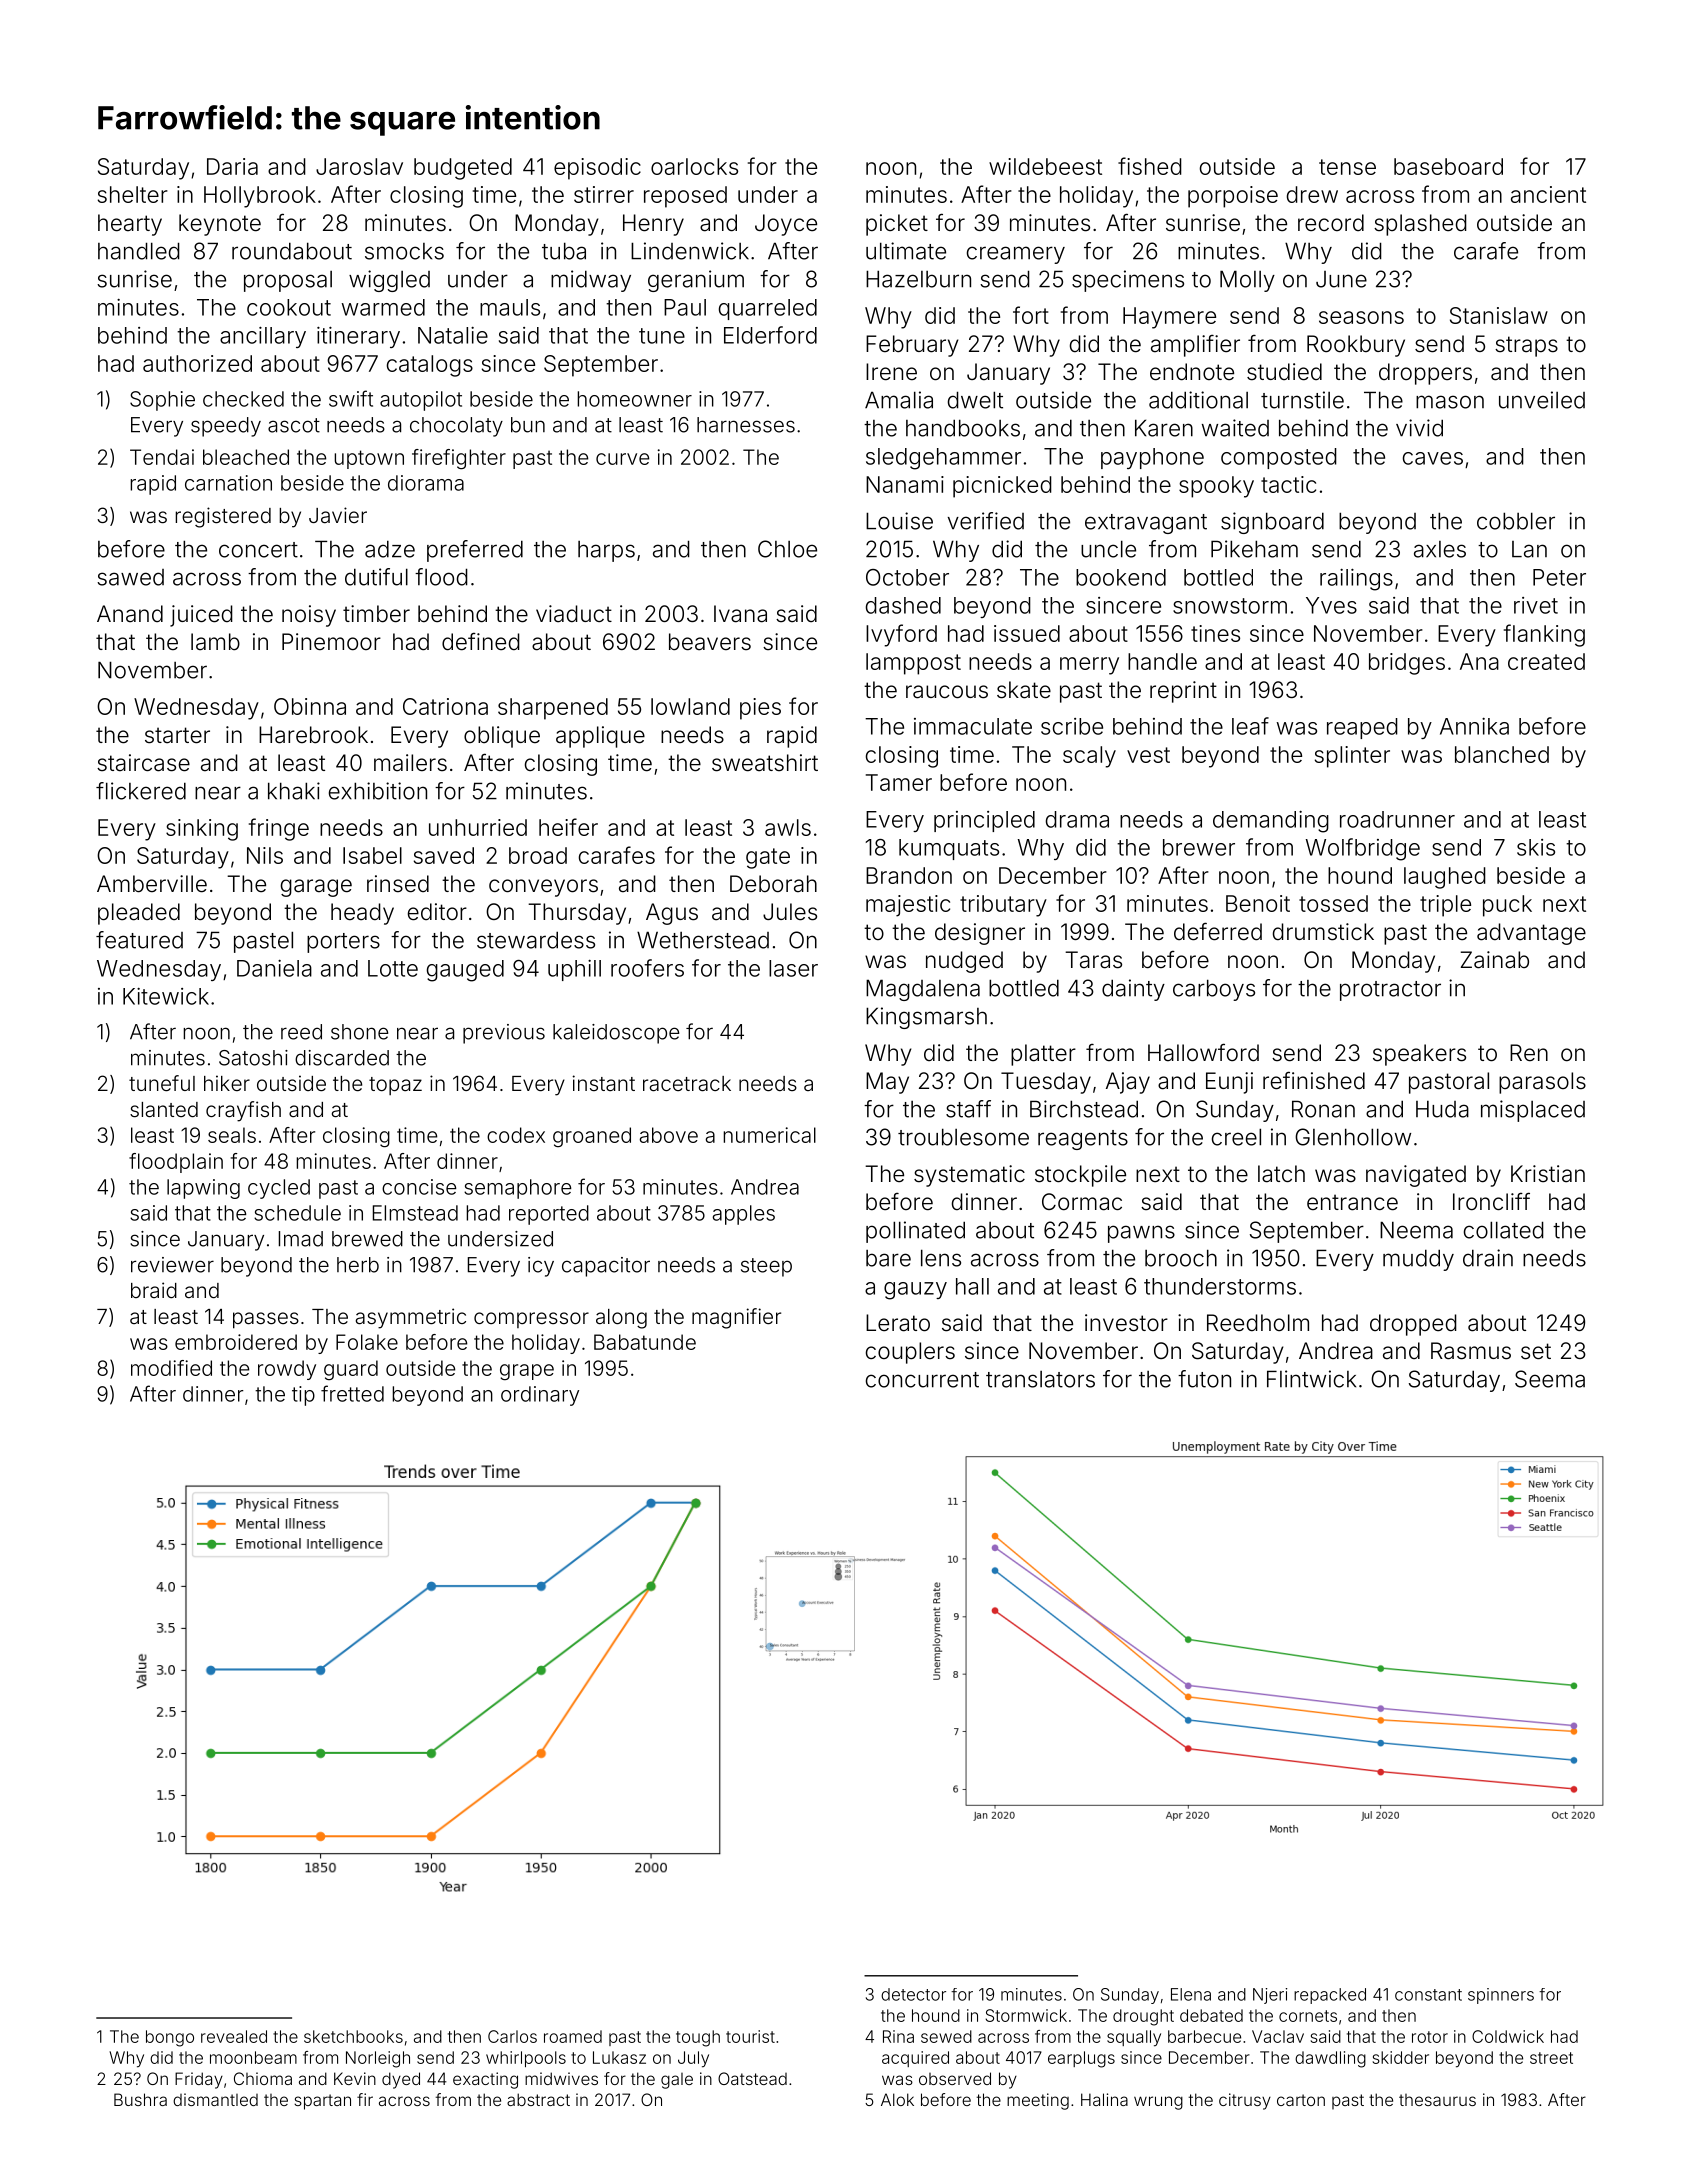 Image resolution: width=1683 pixels, height=2178 pixels. Describe the element at coordinates (234, 2036) in the document. I see `revealed` at that location.
